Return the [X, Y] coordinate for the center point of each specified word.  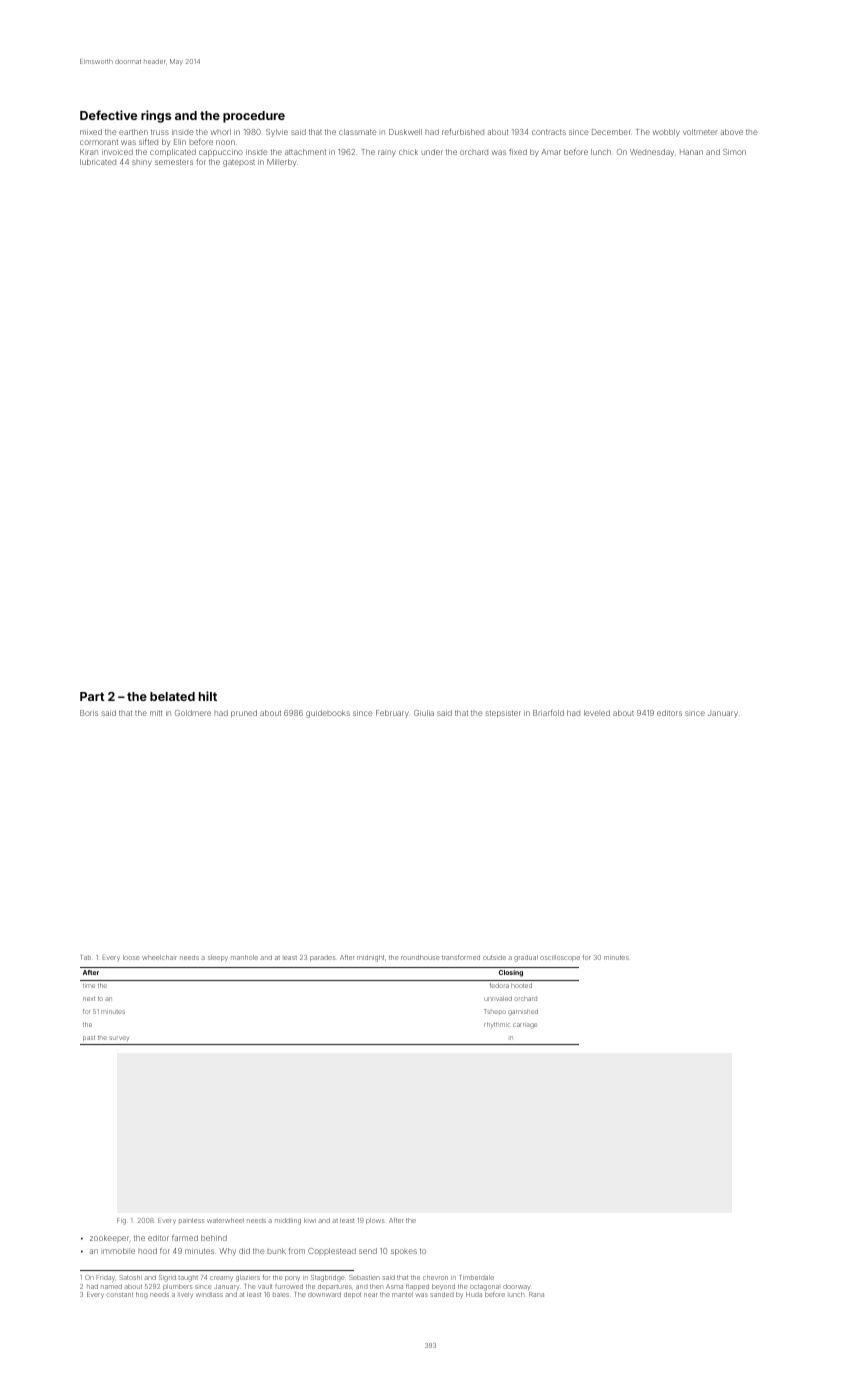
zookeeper [109, 1238]
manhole [244, 957]
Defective [108, 115]
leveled [597, 713]
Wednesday [652, 153]
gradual [526, 958]
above [731, 132]
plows [375, 1221]
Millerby [281, 163]
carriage [525, 1026]
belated [172, 696]
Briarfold [548, 713]
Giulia [424, 713]
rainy [387, 153]
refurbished [463, 132]
